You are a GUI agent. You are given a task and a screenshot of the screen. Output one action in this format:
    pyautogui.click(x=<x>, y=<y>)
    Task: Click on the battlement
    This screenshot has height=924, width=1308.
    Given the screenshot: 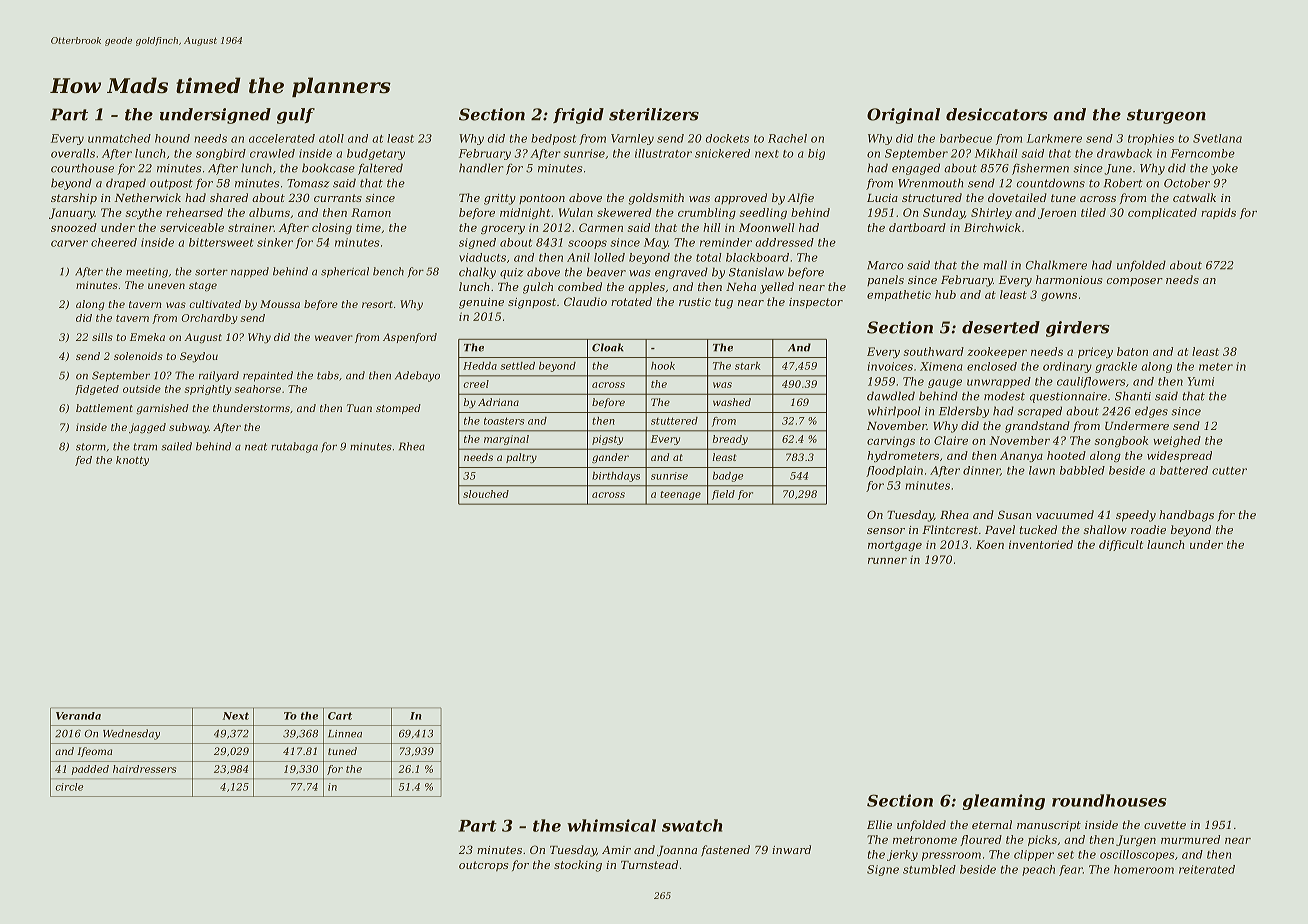 What is the action you would take?
    pyautogui.click(x=104, y=408)
